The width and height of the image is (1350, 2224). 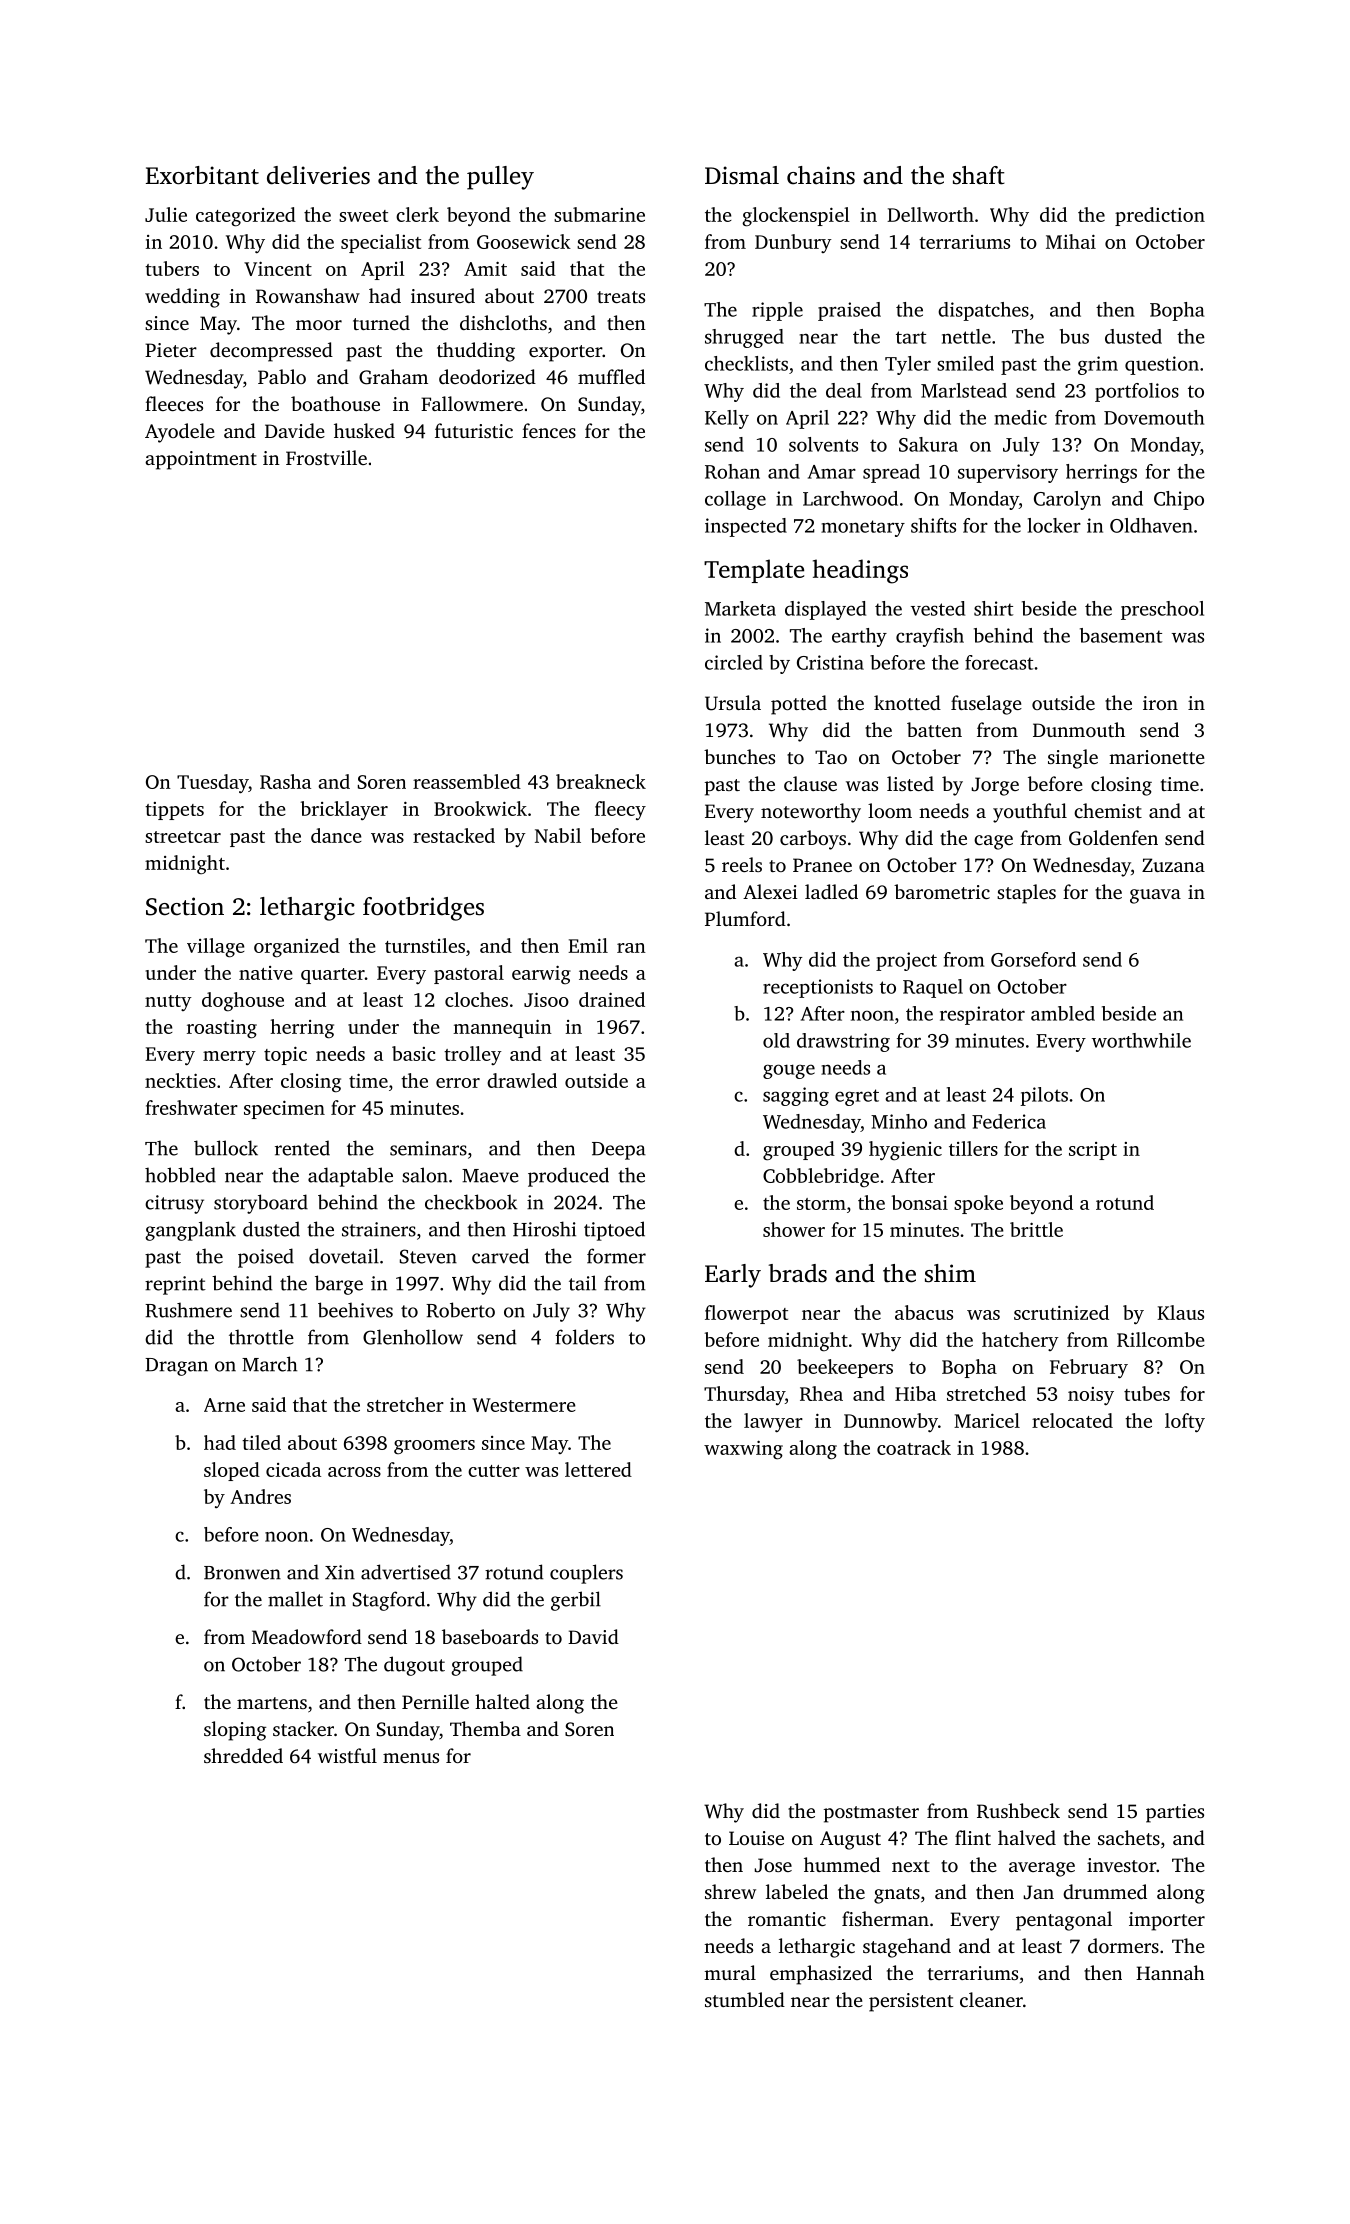 I want to click on brittle, so click(x=1036, y=1229).
